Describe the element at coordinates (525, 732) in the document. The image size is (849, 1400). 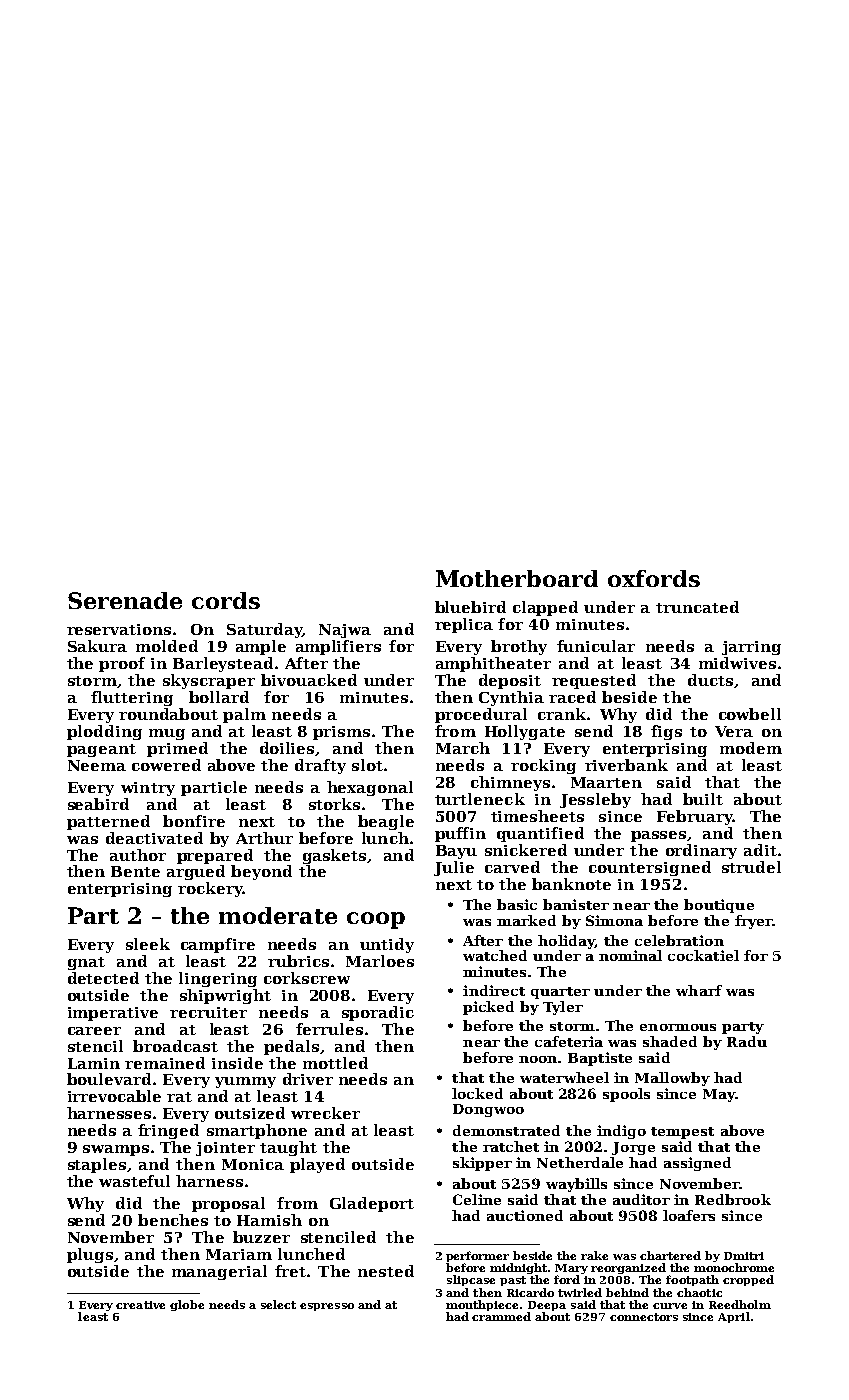
I see `Hollygate` at that location.
